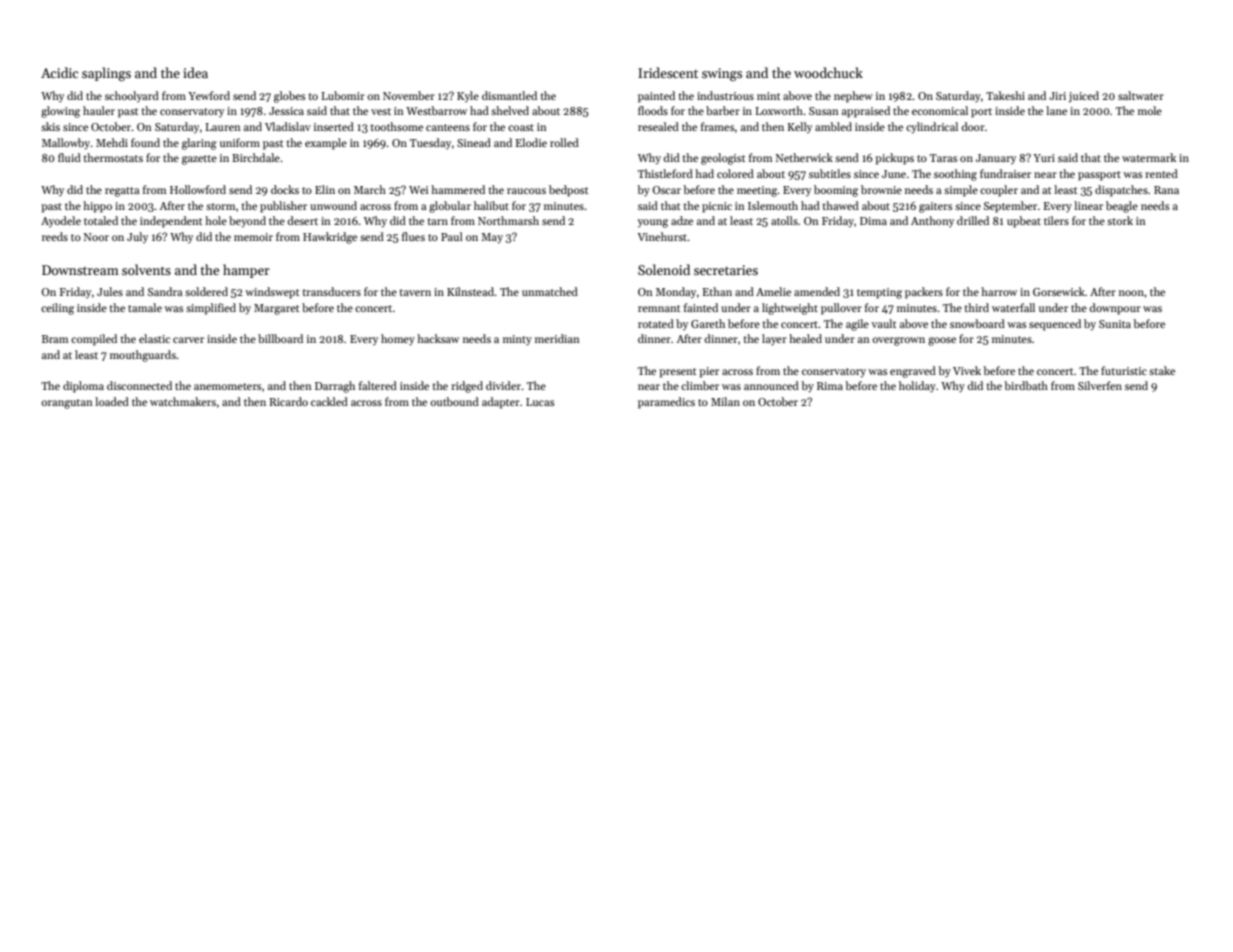 This screenshot has width=1233, height=952. What do you see at coordinates (246, 271) in the screenshot?
I see `hamper` at bounding box center [246, 271].
